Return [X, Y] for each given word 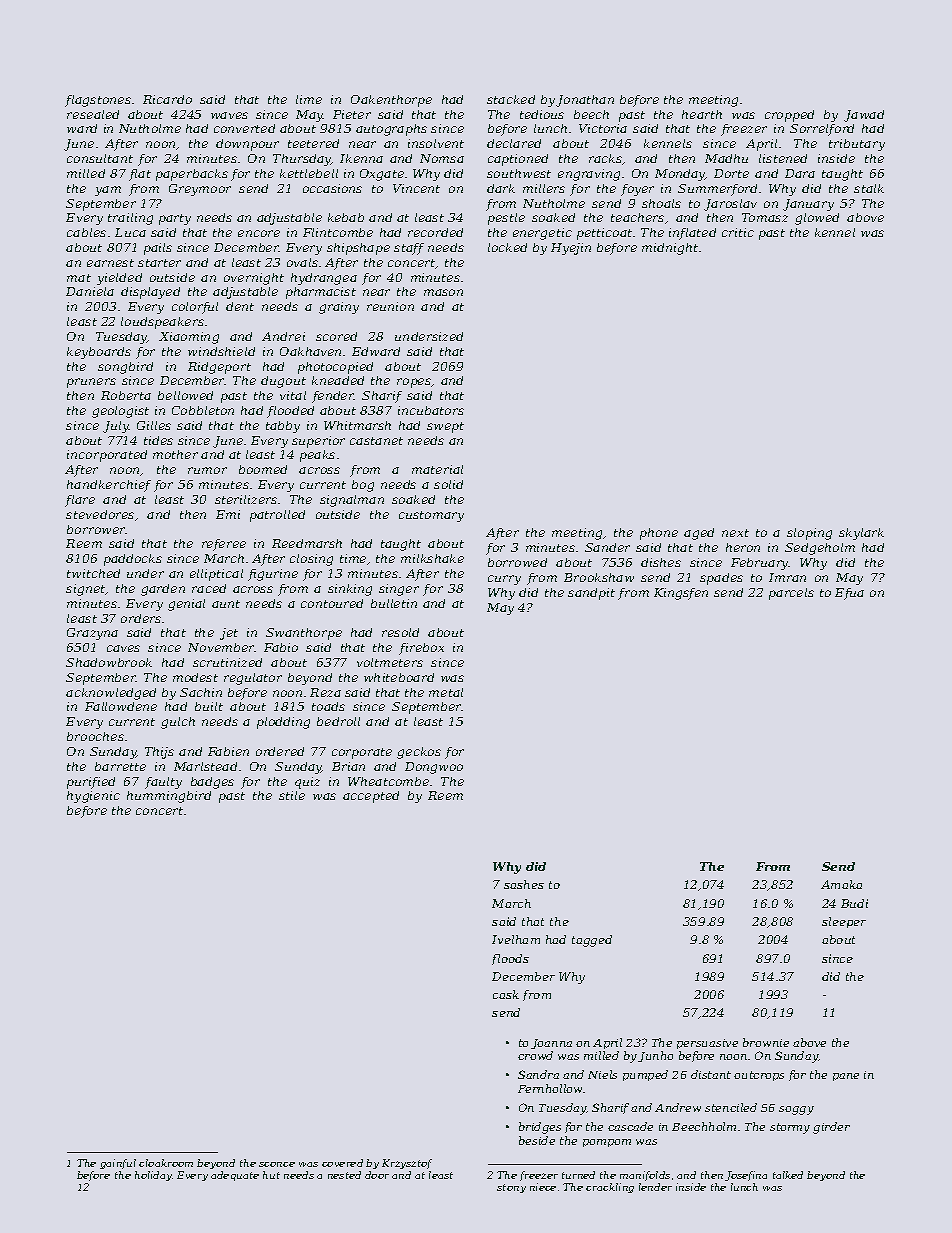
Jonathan [585, 101]
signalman [352, 501]
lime [309, 99]
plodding [283, 723]
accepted [371, 797]
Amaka [841, 884]
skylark [861, 534]
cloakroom [166, 1163]
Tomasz [765, 217]
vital [293, 395]
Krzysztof [407, 1164]
